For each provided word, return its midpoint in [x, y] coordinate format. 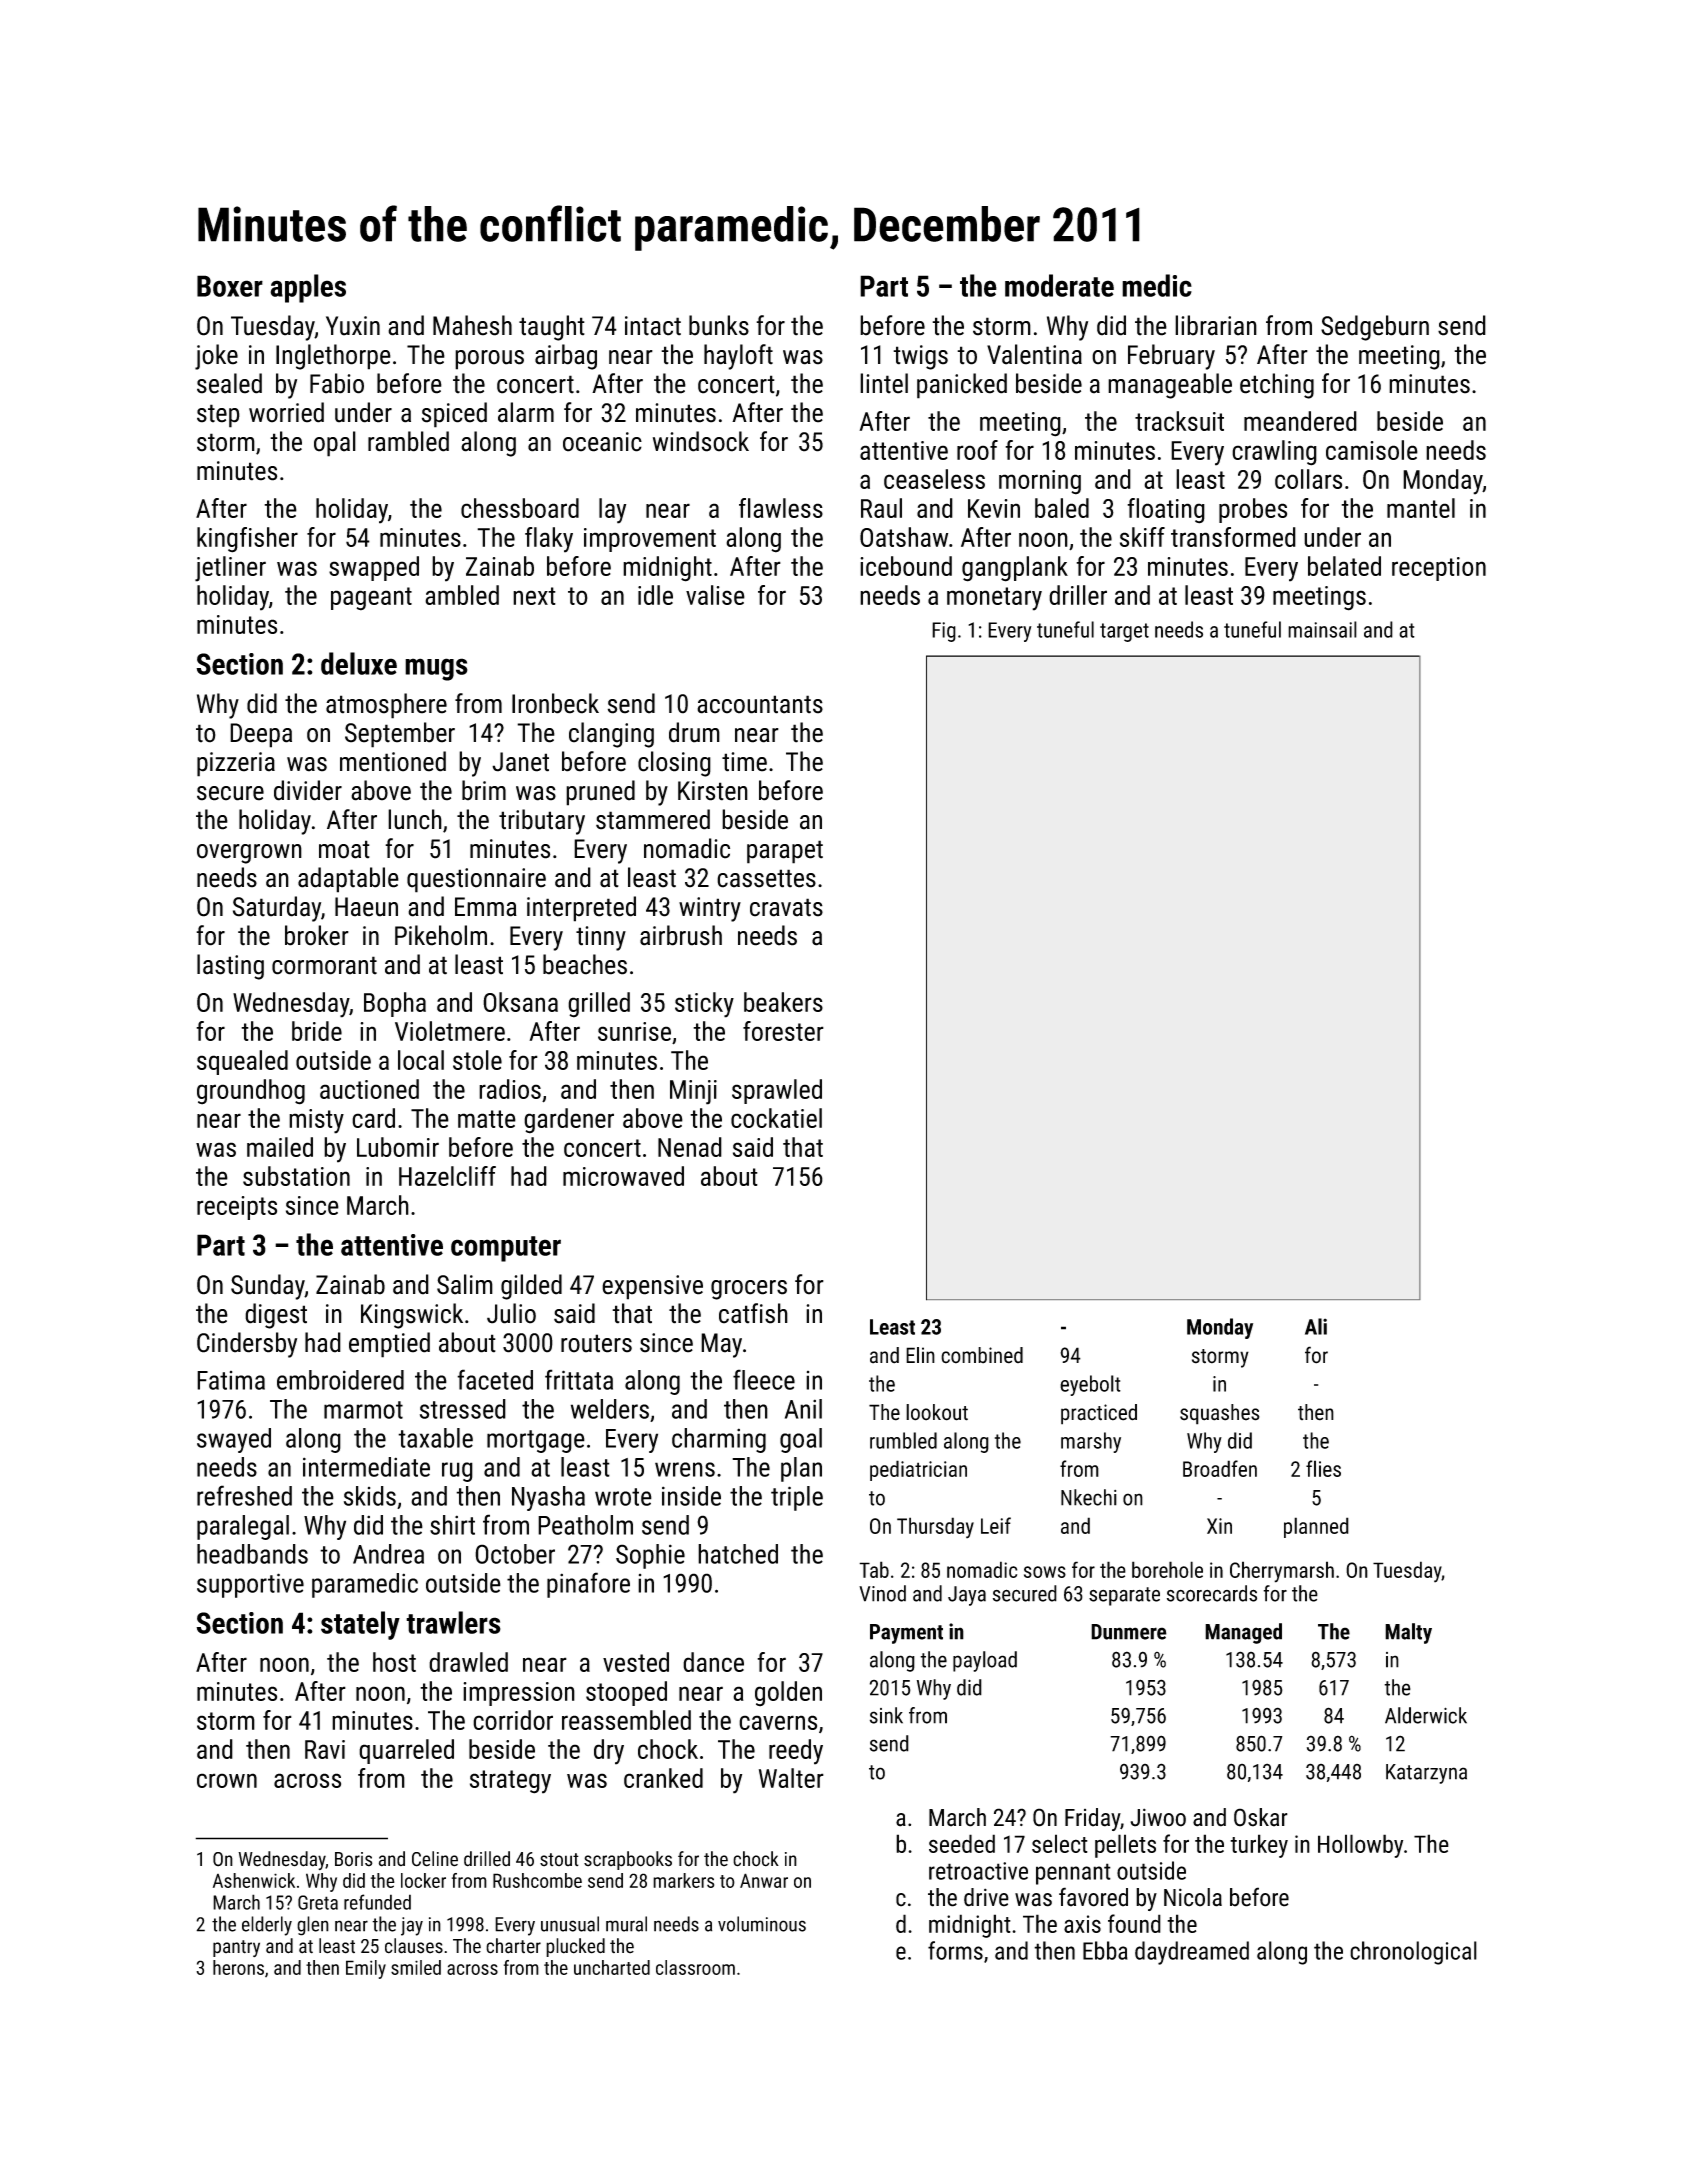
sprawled [777, 1091]
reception [1439, 569]
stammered [653, 819]
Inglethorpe [333, 357]
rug [457, 1472]
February [1171, 357]
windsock [701, 441]
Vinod [882, 1593]
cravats [786, 907]
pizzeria [236, 764]
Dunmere [1129, 1632]
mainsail [1322, 629]
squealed [242, 1062]
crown [227, 1780]
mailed [280, 1147]
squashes [1220, 1414]
